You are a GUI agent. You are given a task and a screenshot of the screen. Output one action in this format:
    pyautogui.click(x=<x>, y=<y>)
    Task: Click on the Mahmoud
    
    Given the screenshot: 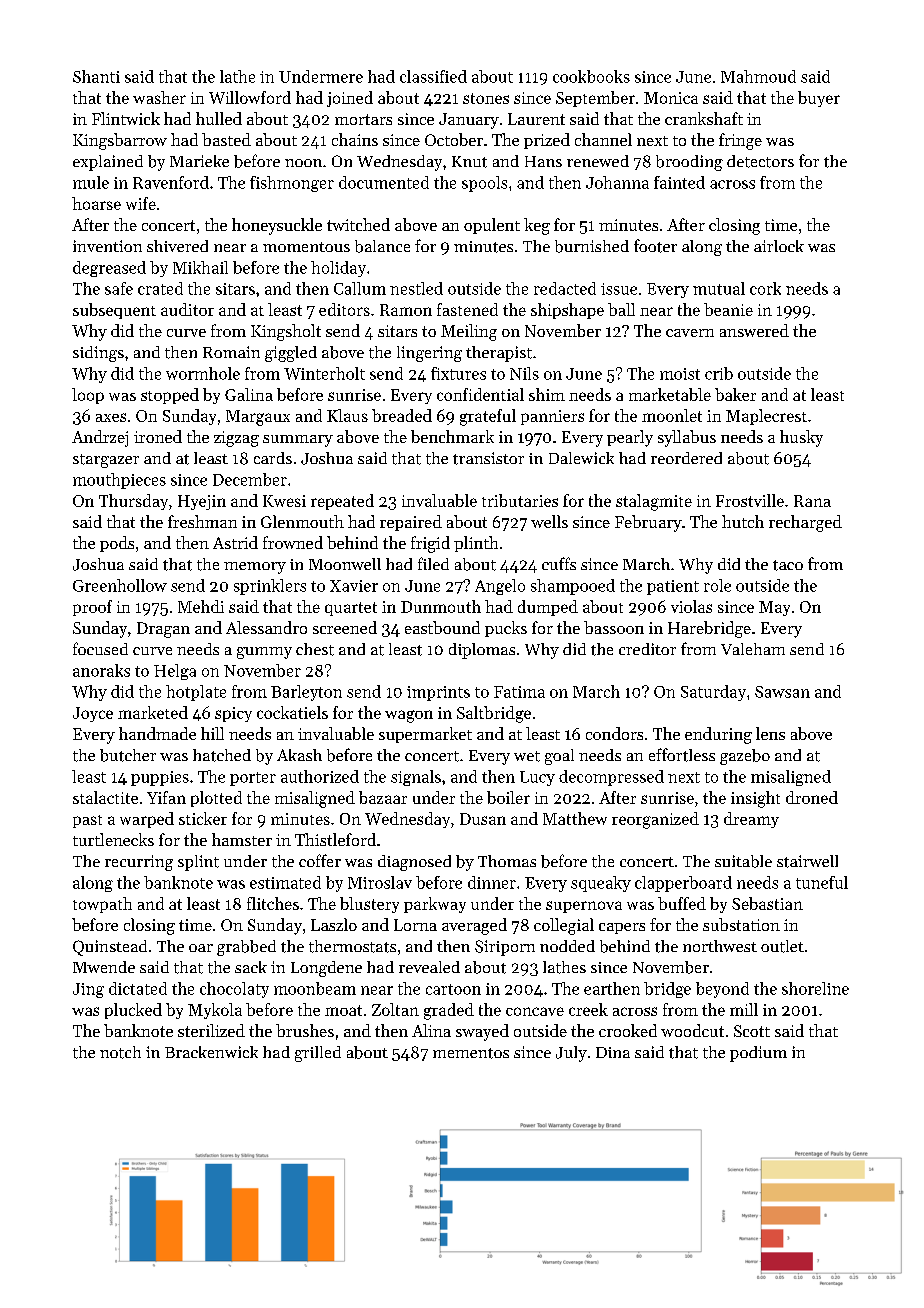 What is the action you would take?
    pyautogui.click(x=758, y=76)
